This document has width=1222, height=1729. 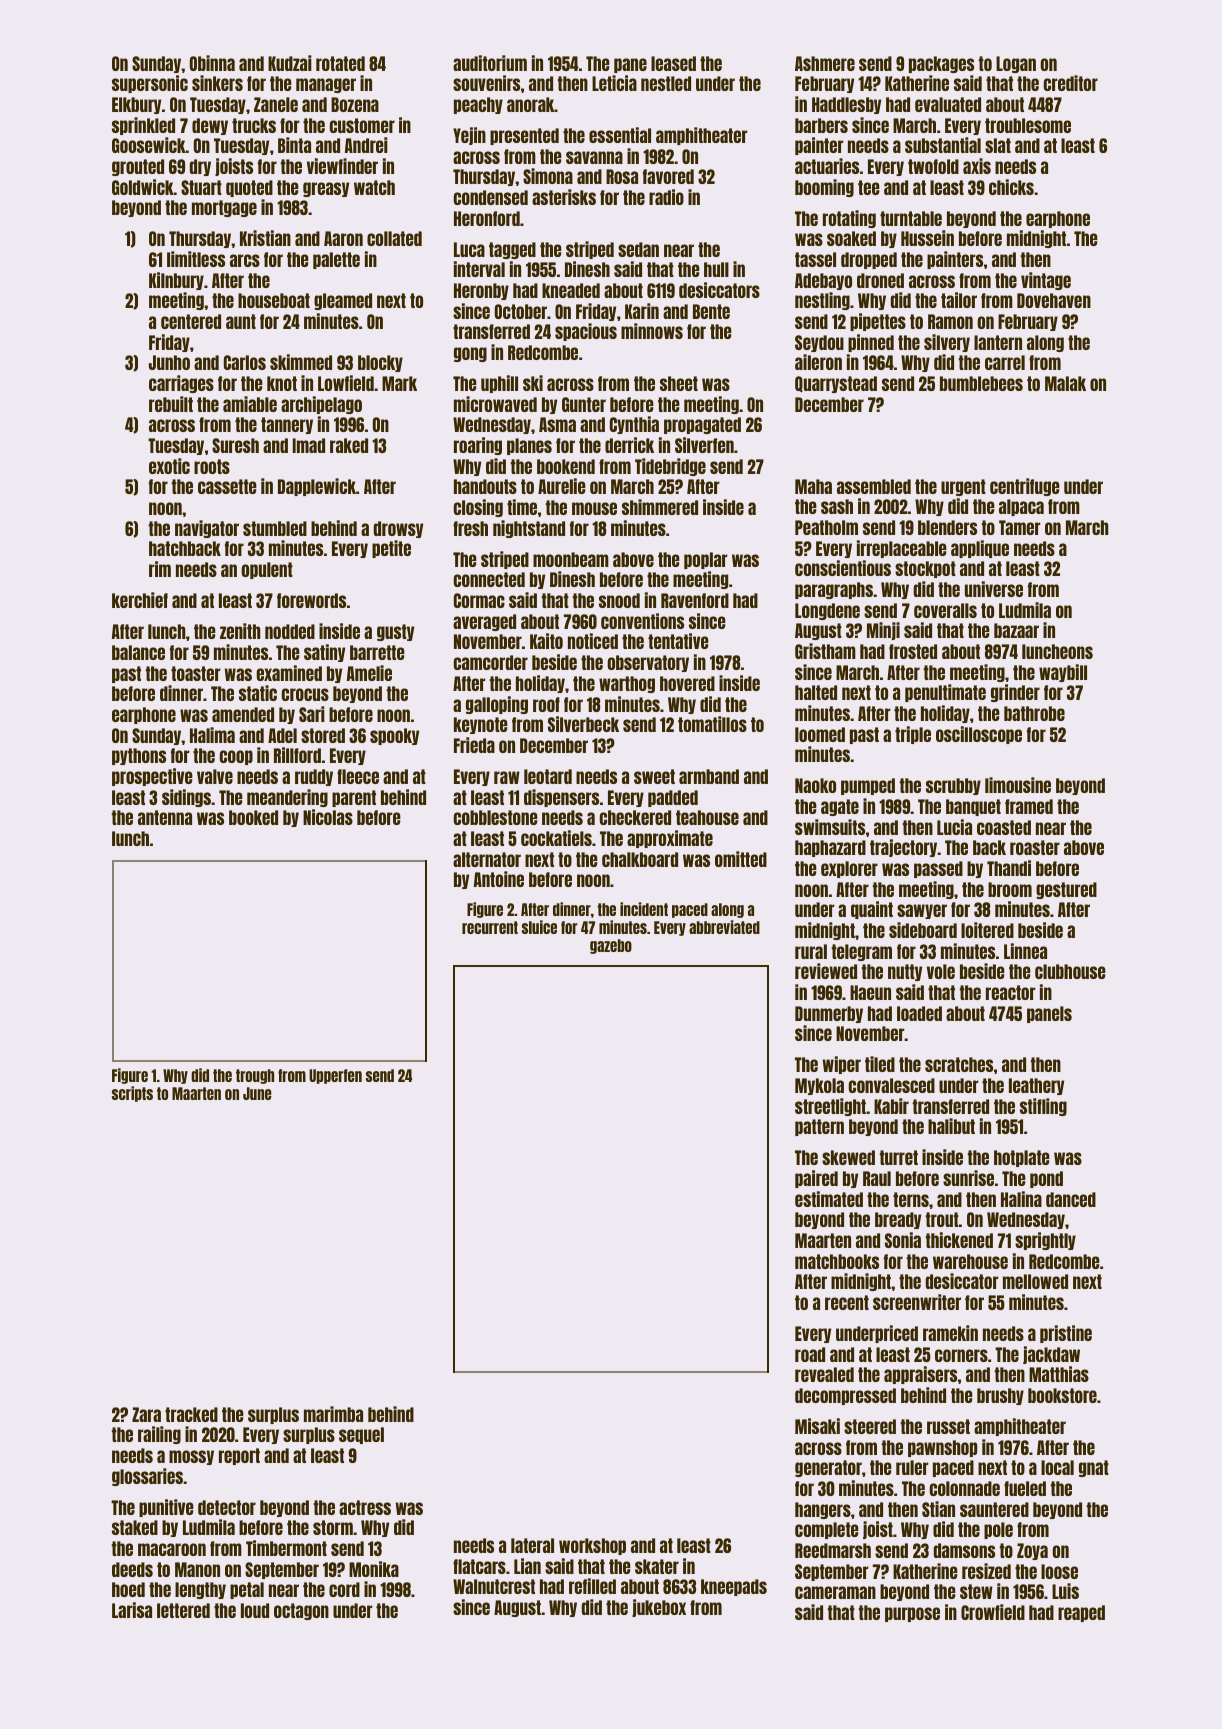 What do you see at coordinates (1016, 630) in the document?
I see `bazaar` at bounding box center [1016, 630].
